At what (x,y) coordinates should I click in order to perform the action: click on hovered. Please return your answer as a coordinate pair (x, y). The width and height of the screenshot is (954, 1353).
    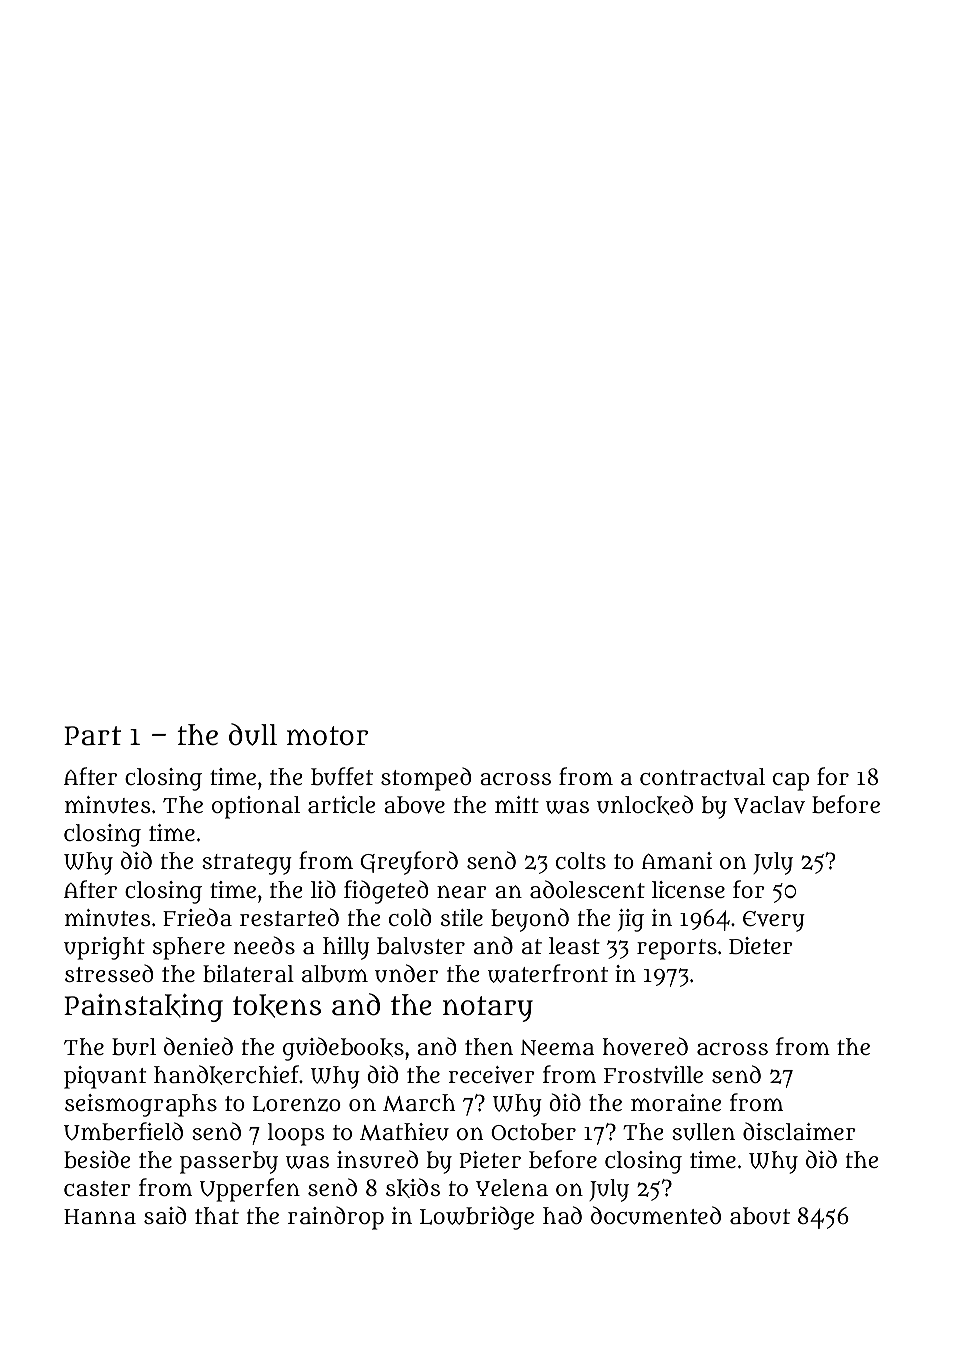
    Looking at the image, I should click on (645, 1046).
